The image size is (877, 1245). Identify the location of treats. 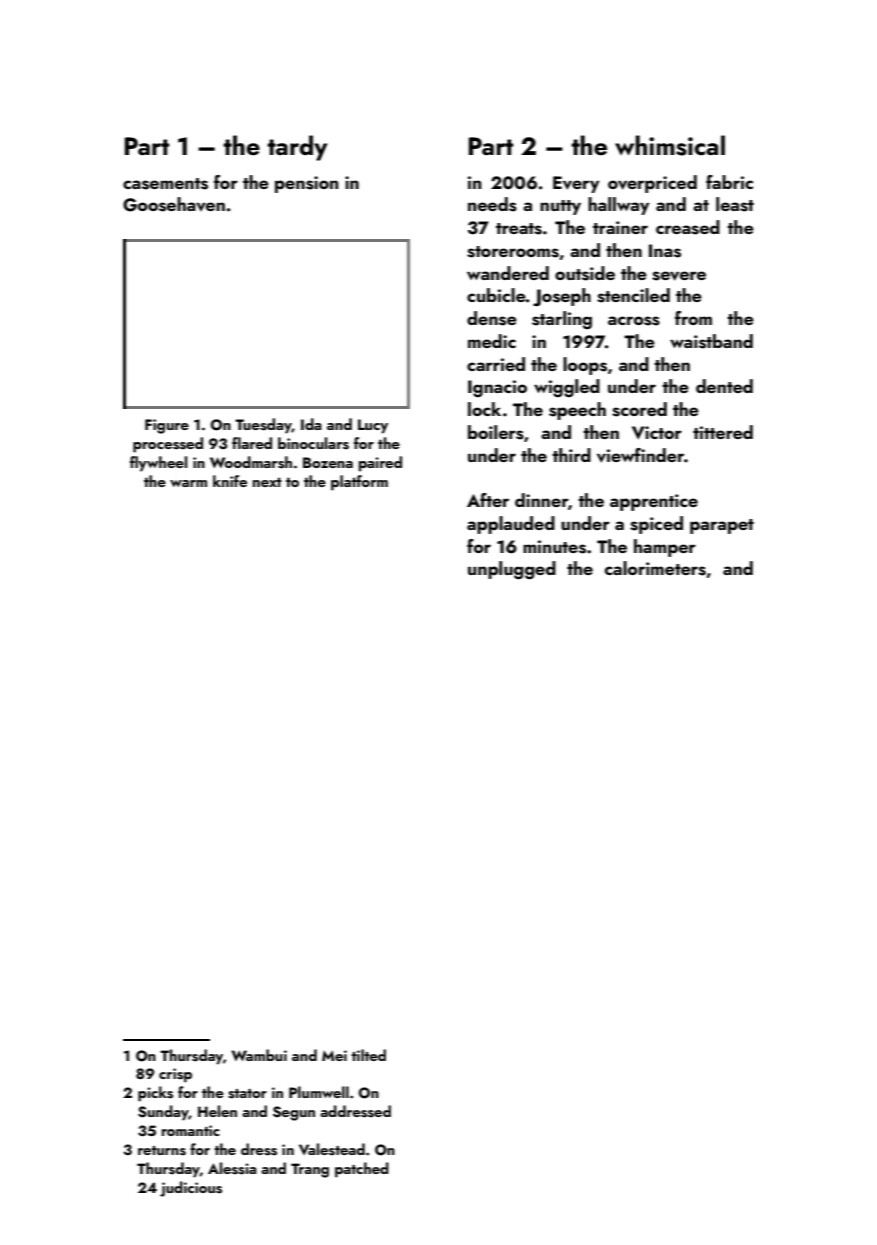
(519, 229).
